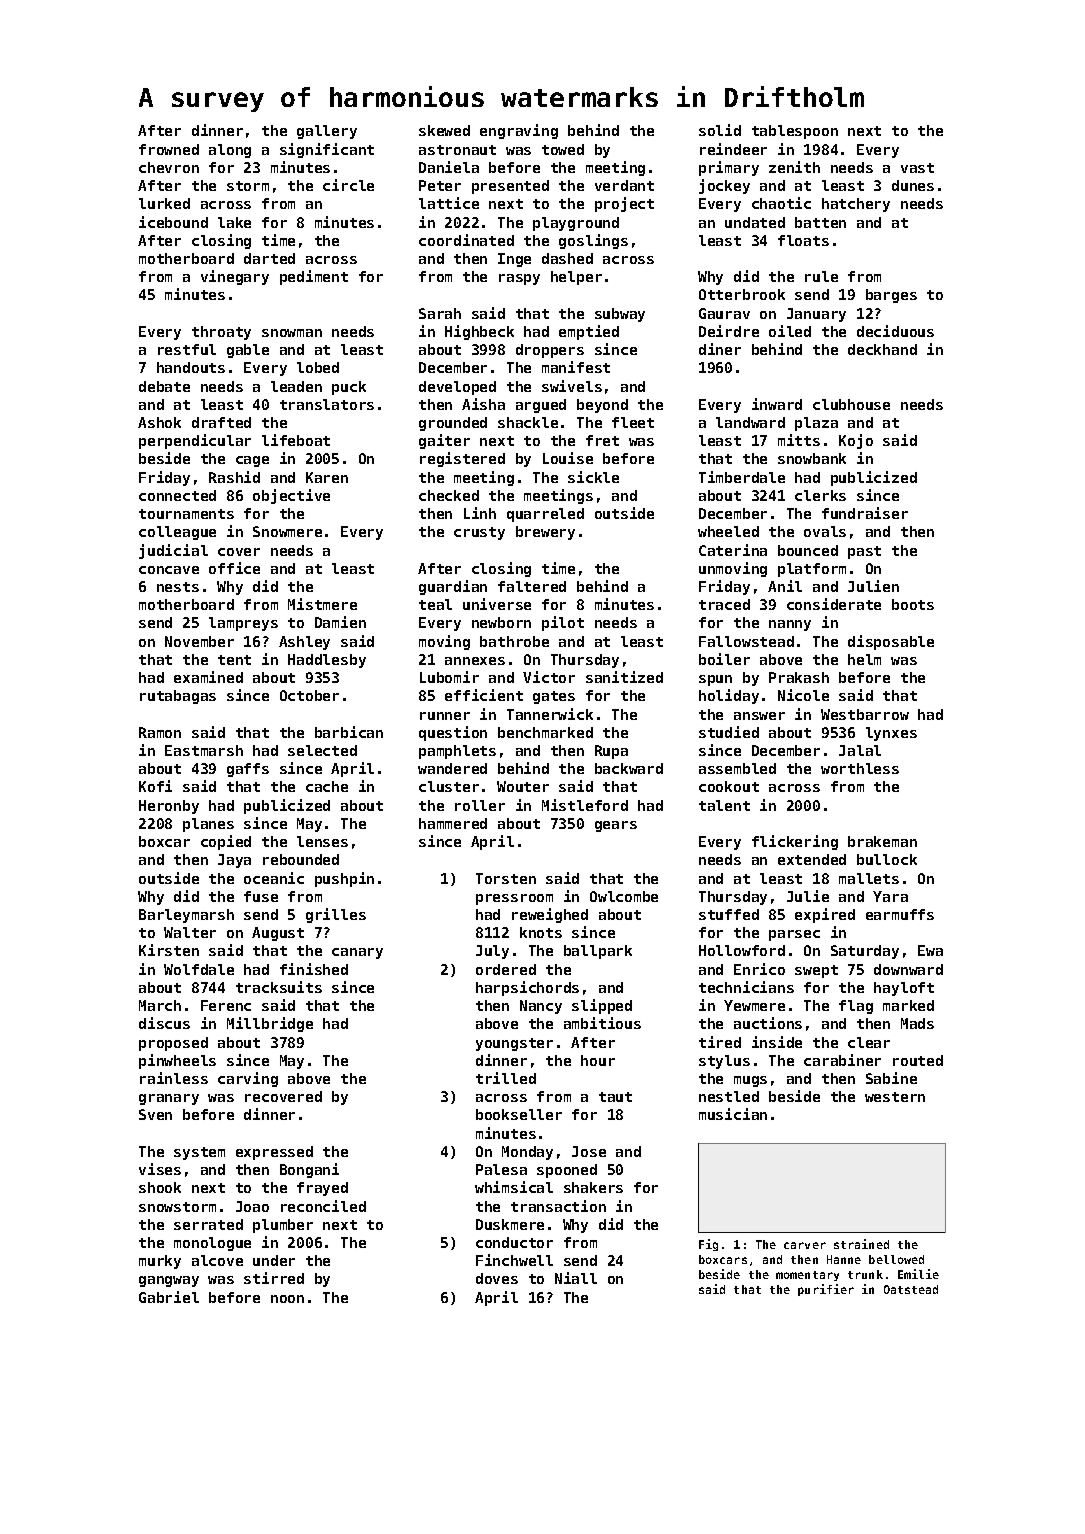 The height and width of the document is (1534, 1085). I want to click on Heronby, so click(169, 807).
